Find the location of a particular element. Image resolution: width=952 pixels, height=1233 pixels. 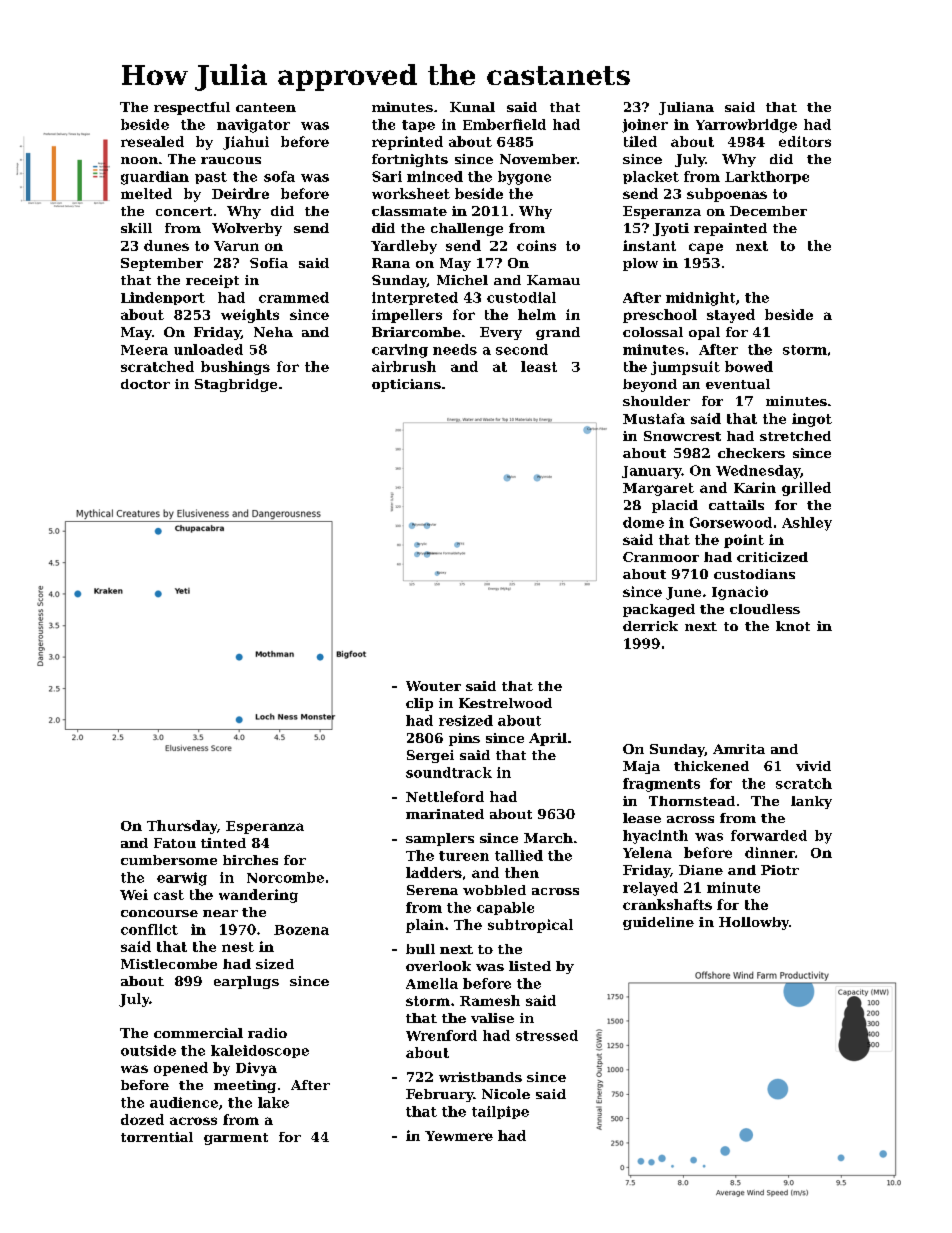

Wouter is located at coordinates (433, 686).
